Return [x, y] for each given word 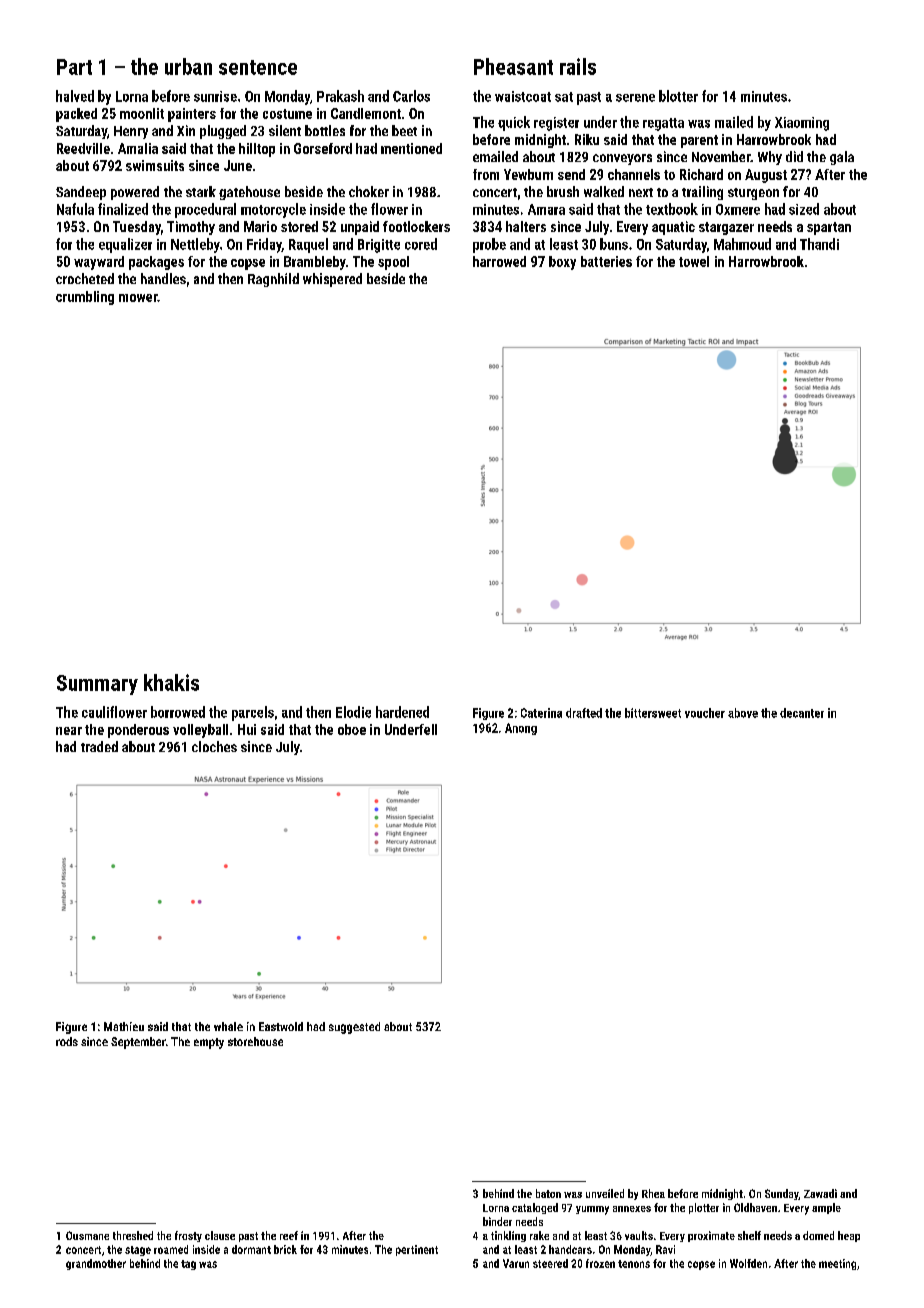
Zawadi [820, 1193]
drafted [584, 713]
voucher [705, 713]
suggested [354, 1028]
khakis [171, 682]
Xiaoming [802, 124]
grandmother [96, 1264]
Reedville [83, 148]
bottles [325, 130]
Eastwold [281, 1026]
